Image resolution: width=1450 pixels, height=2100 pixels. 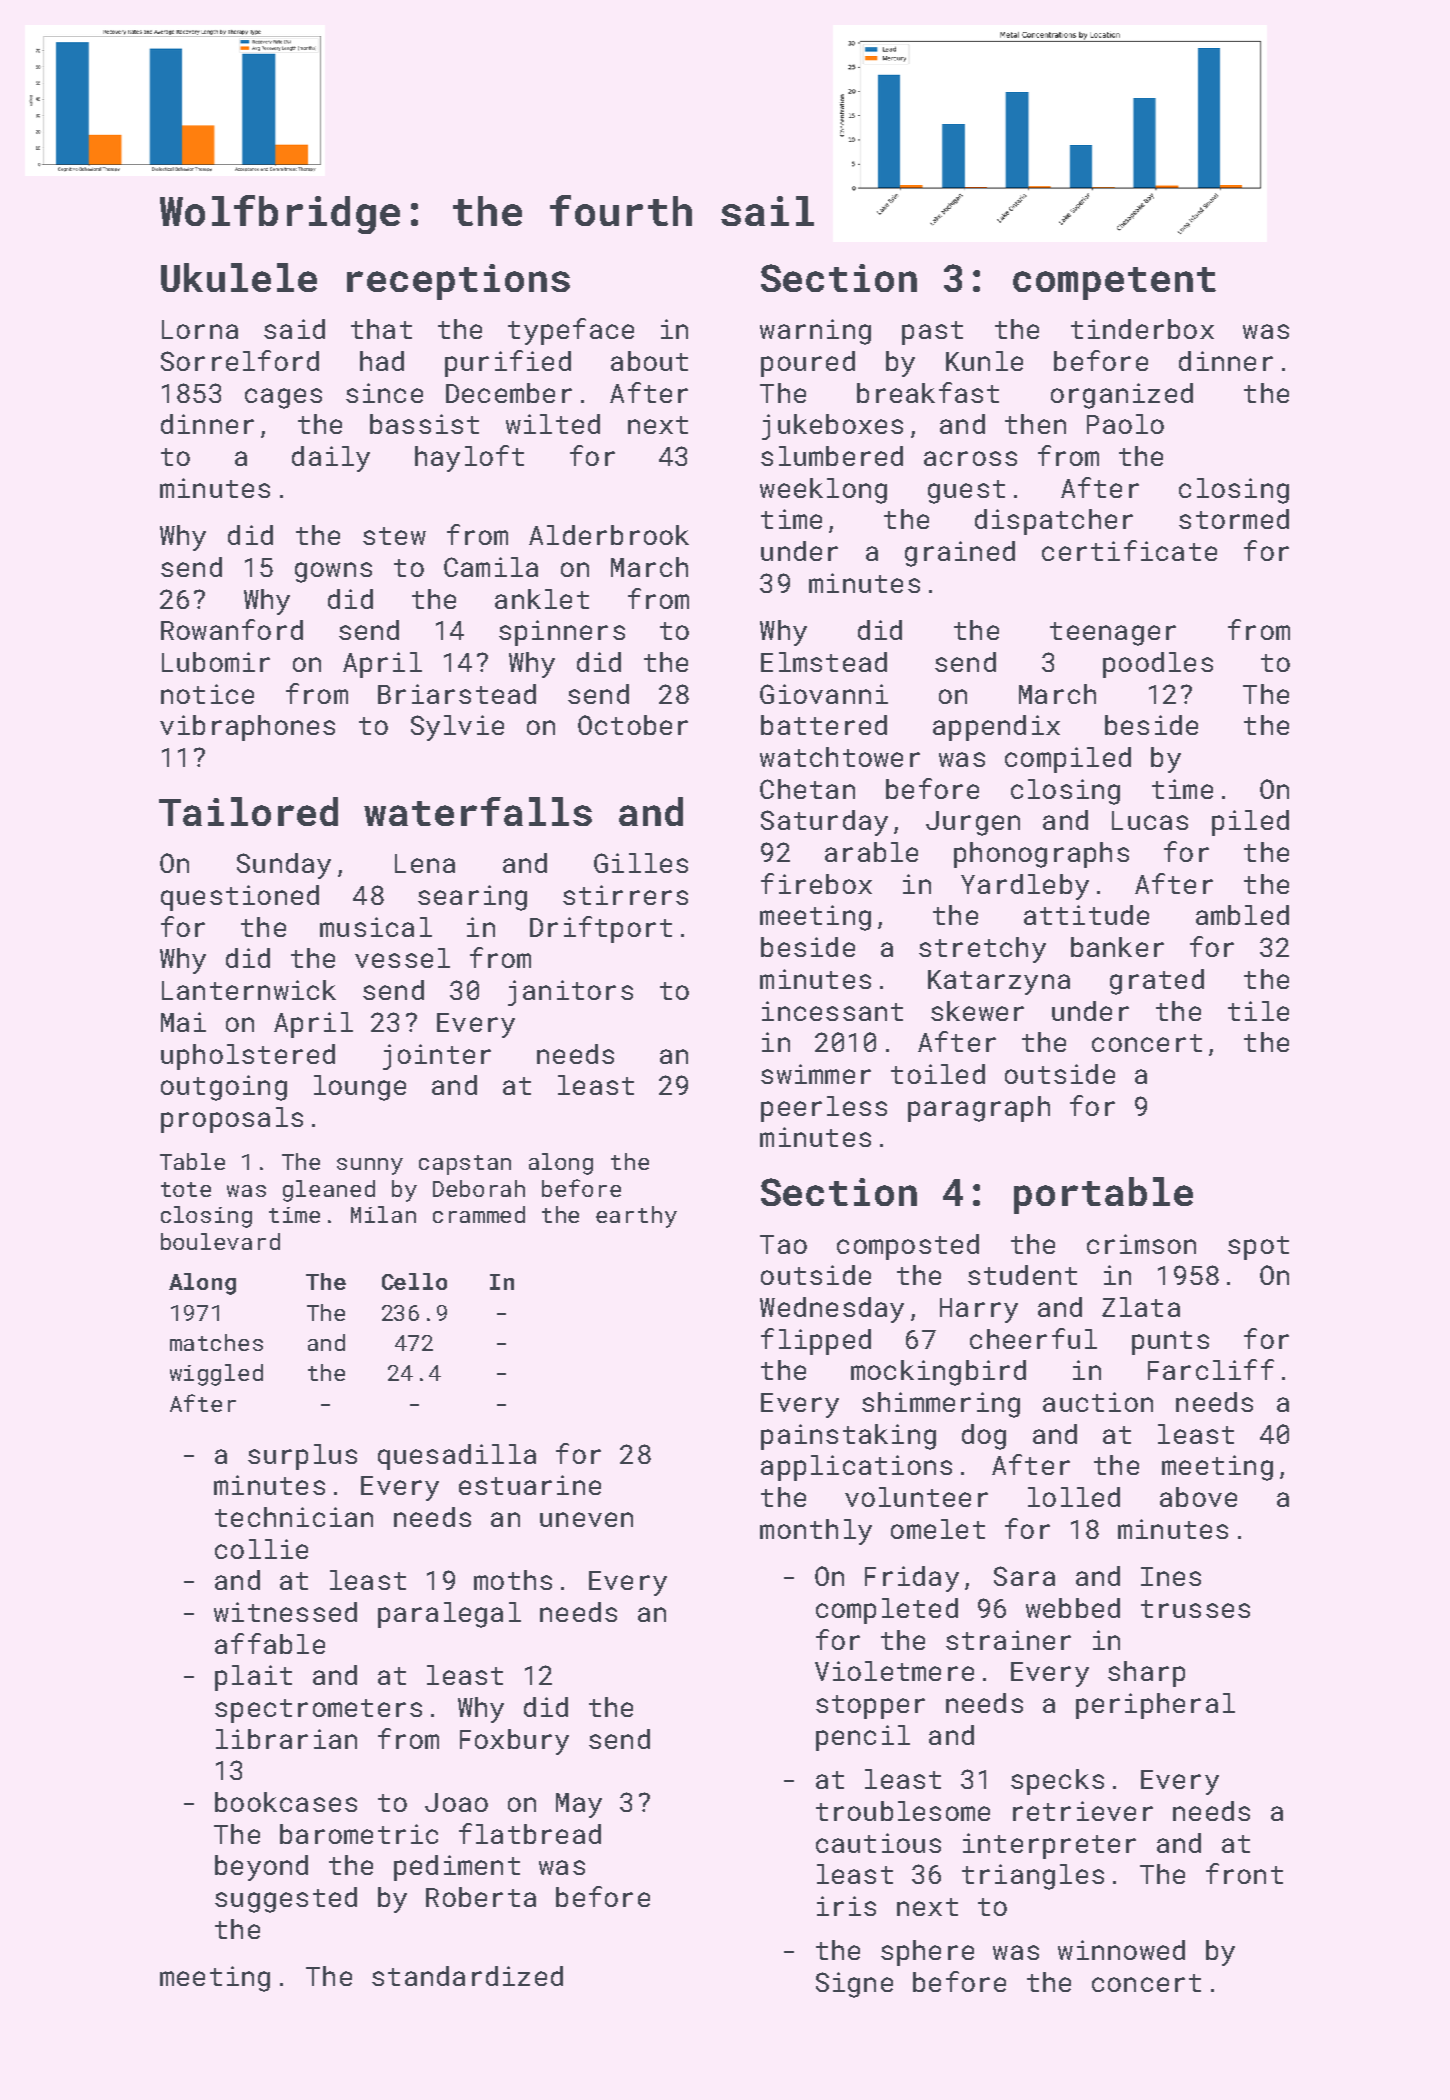 I want to click on Ukulele, so click(x=239, y=277).
